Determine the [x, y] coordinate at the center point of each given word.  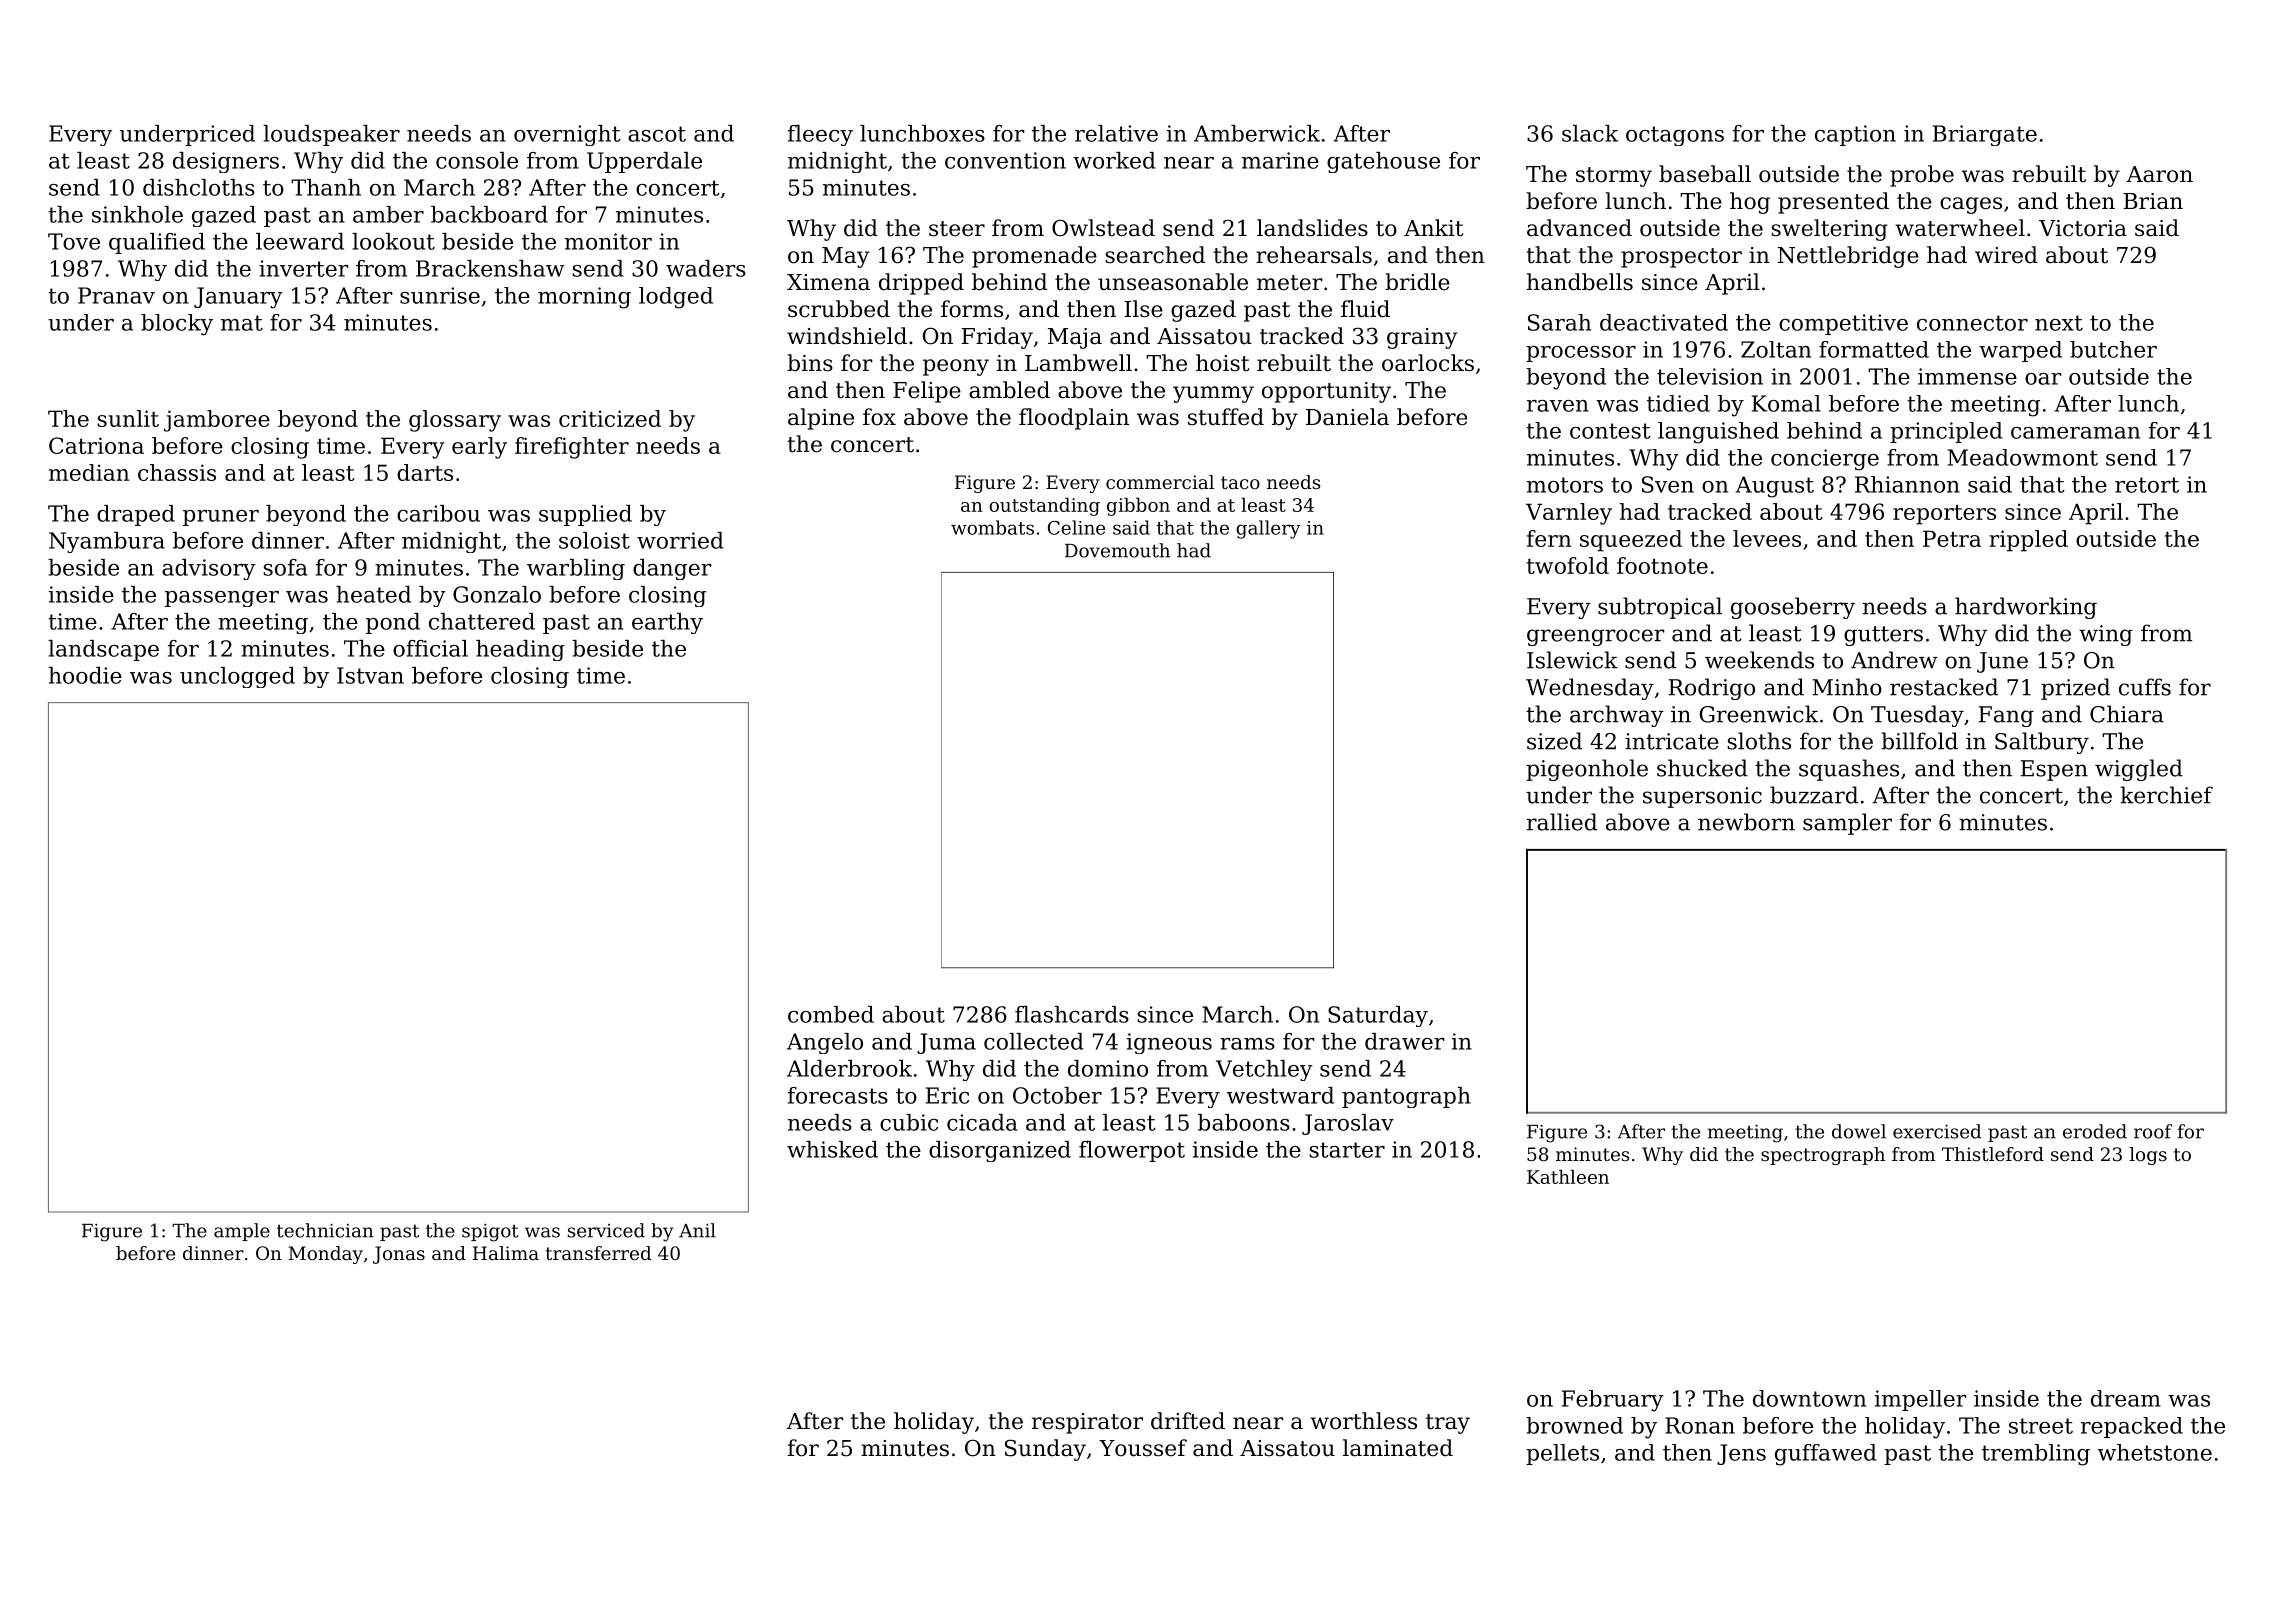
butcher [2113, 349]
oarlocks [1428, 363]
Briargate [1985, 135]
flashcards [1072, 1014]
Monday [326, 1255]
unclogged [237, 677]
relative [1116, 133]
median [89, 472]
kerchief [2166, 795]
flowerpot [1132, 1151]
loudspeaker [331, 135]
